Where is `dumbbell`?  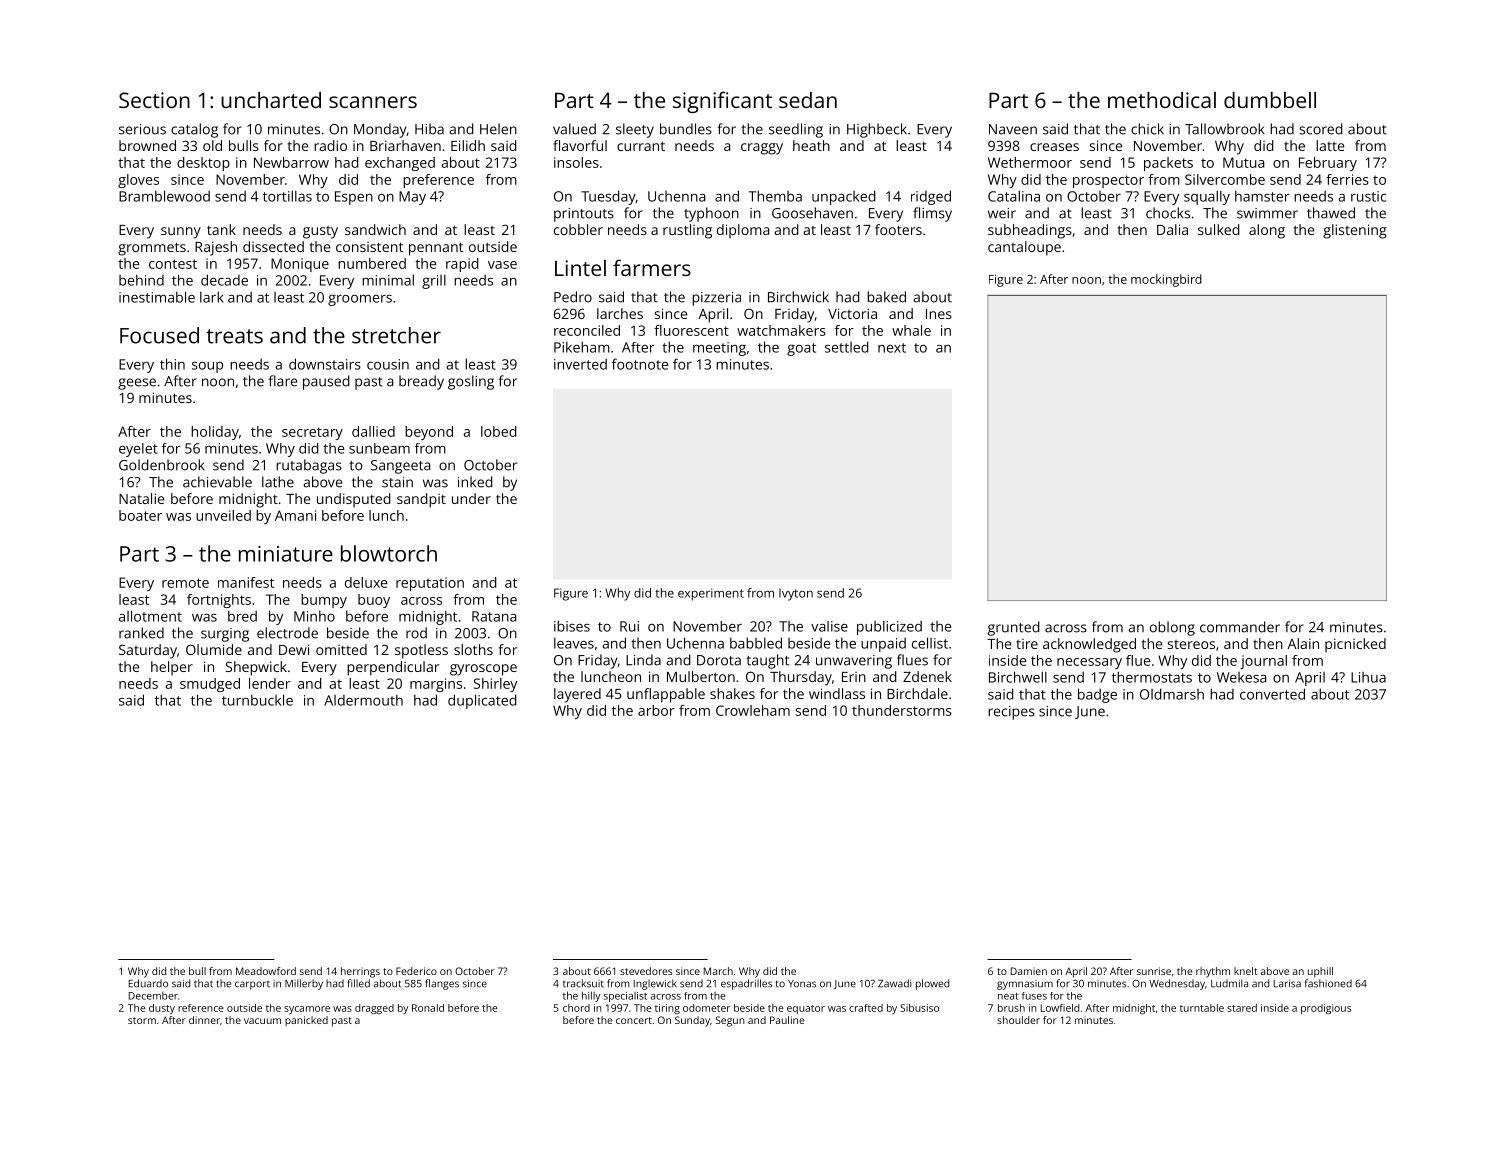
dumbbell is located at coordinates (1270, 100).
